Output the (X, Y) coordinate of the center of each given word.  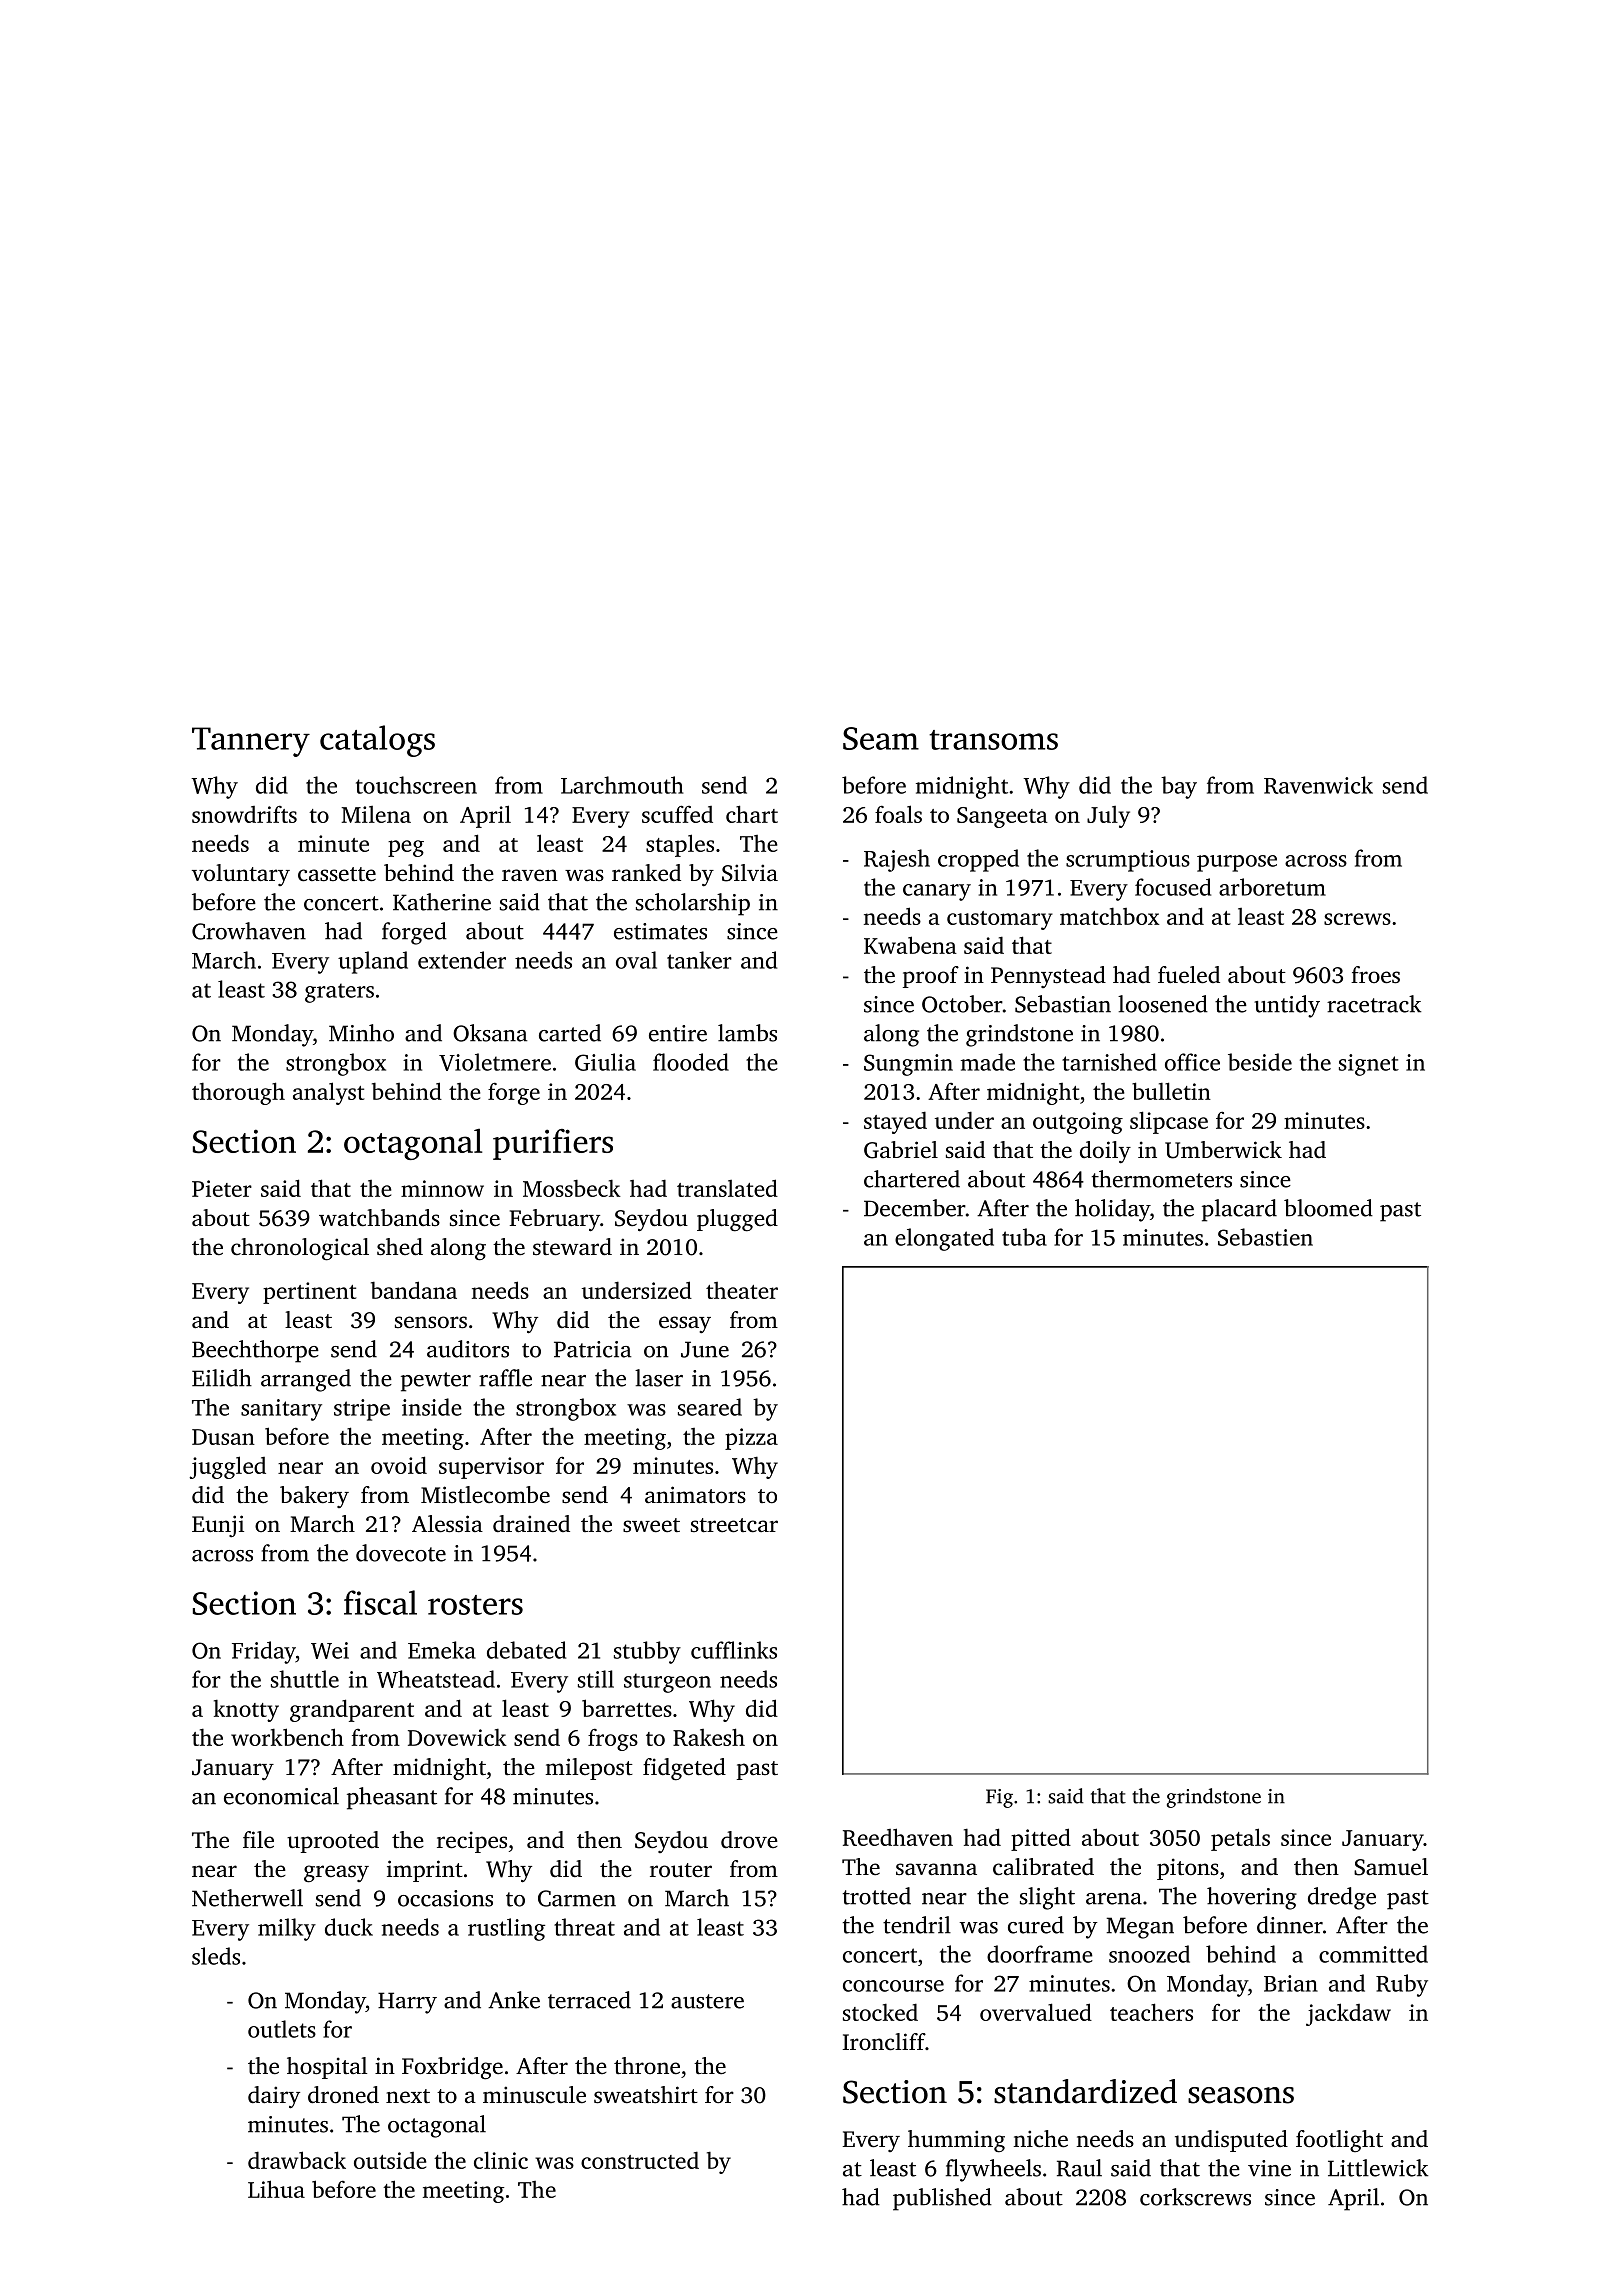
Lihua (276, 2189)
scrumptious (1128, 861)
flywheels (993, 2170)
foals (898, 814)
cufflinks (734, 1650)
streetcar (734, 1525)
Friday (264, 1652)
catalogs (377, 741)
